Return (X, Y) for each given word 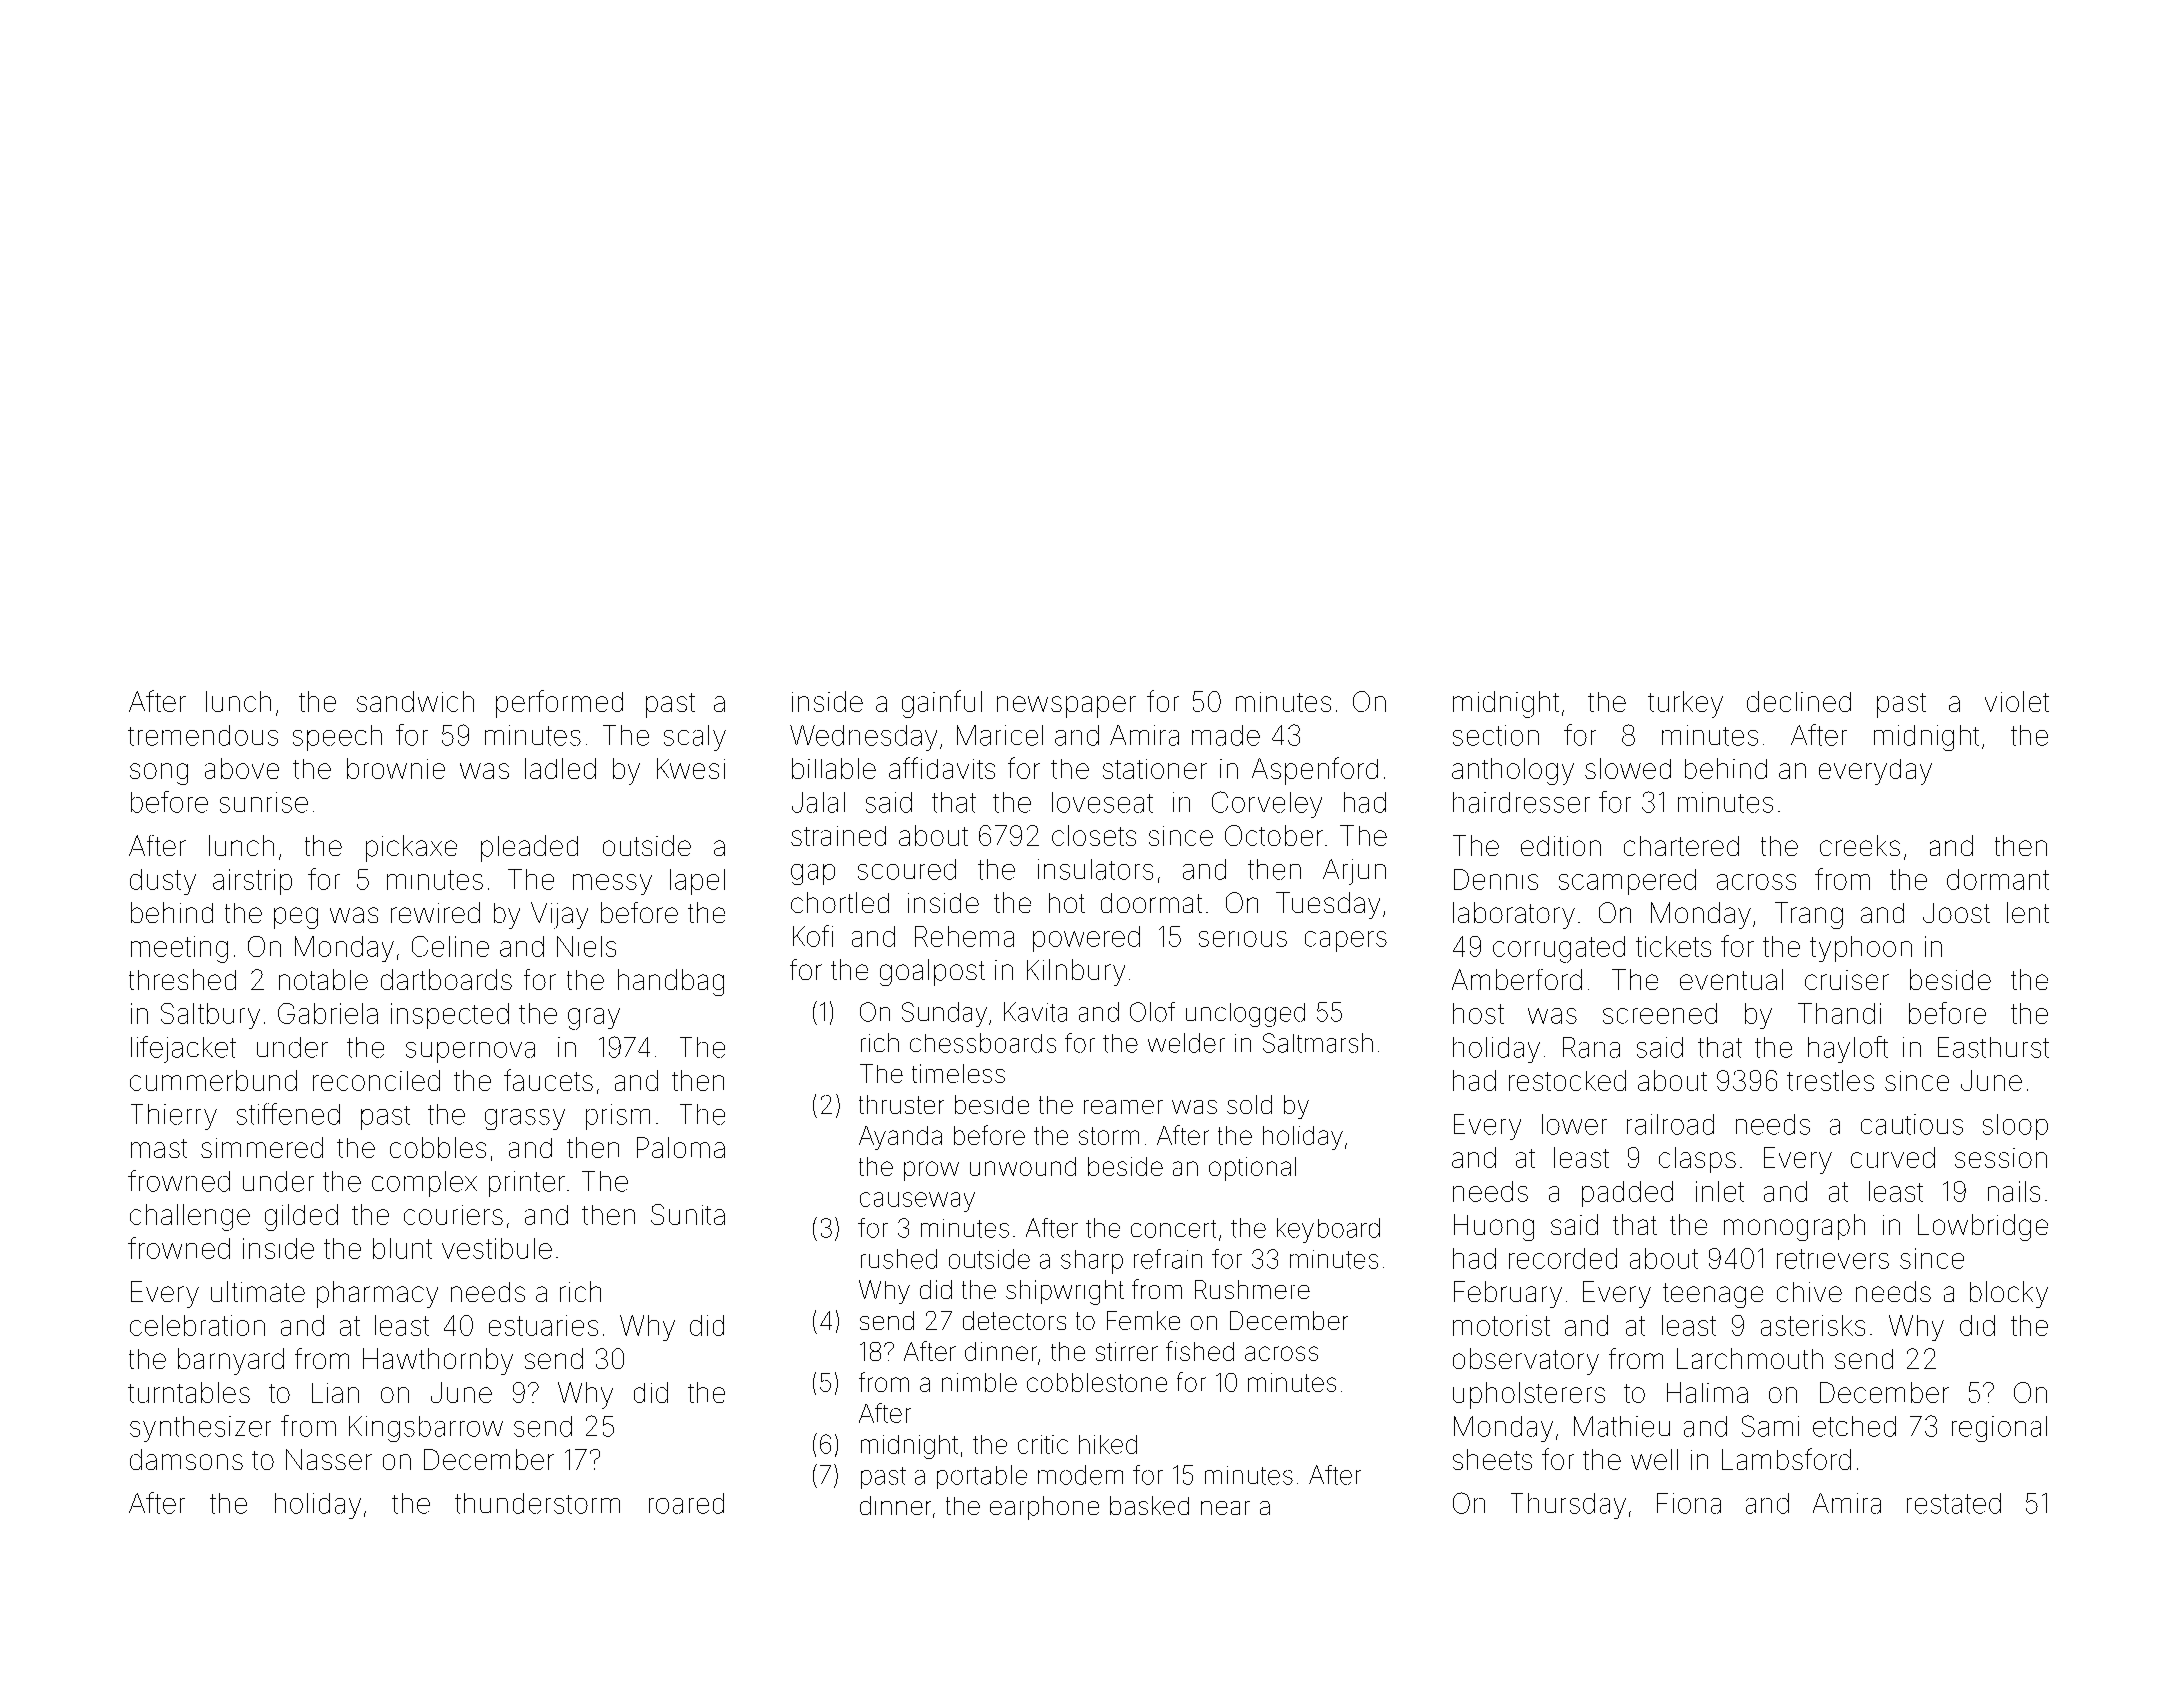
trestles (1830, 1080)
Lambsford (1786, 1459)
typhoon (1861, 949)
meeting (179, 949)
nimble (979, 1382)
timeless (958, 1073)
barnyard (231, 1361)
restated (1954, 1503)
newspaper (1066, 707)
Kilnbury (1076, 972)
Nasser (329, 1459)
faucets (548, 1080)
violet (2017, 701)
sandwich (415, 701)
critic (1043, 1444)
